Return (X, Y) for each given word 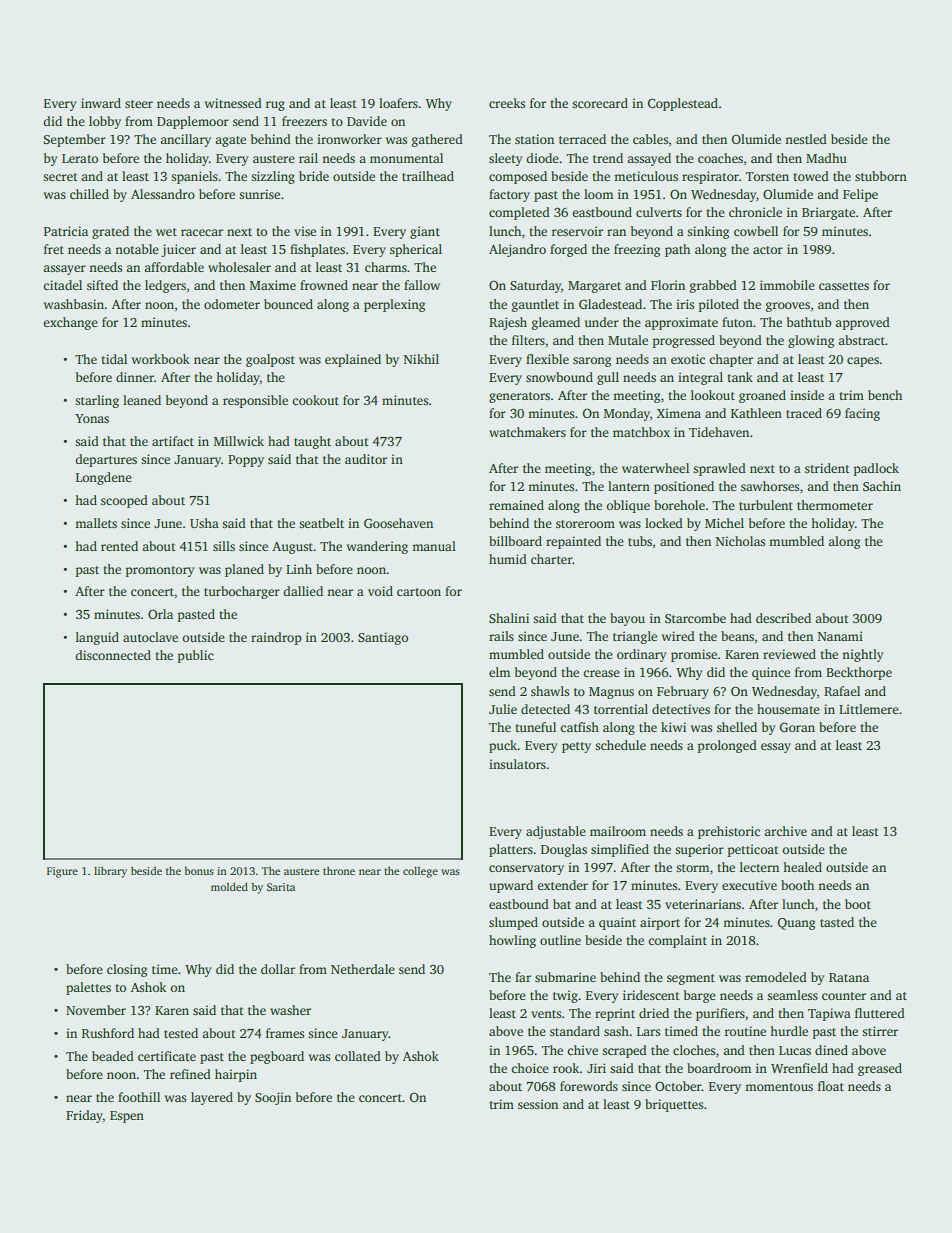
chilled (89, 194)
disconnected (113, 655)
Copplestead (683, 104)
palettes (88, 988)
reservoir (577, 231)
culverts (659, 212)
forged (568, 250)
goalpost (270, 360)
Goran (797, 727)
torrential (621, 709)
